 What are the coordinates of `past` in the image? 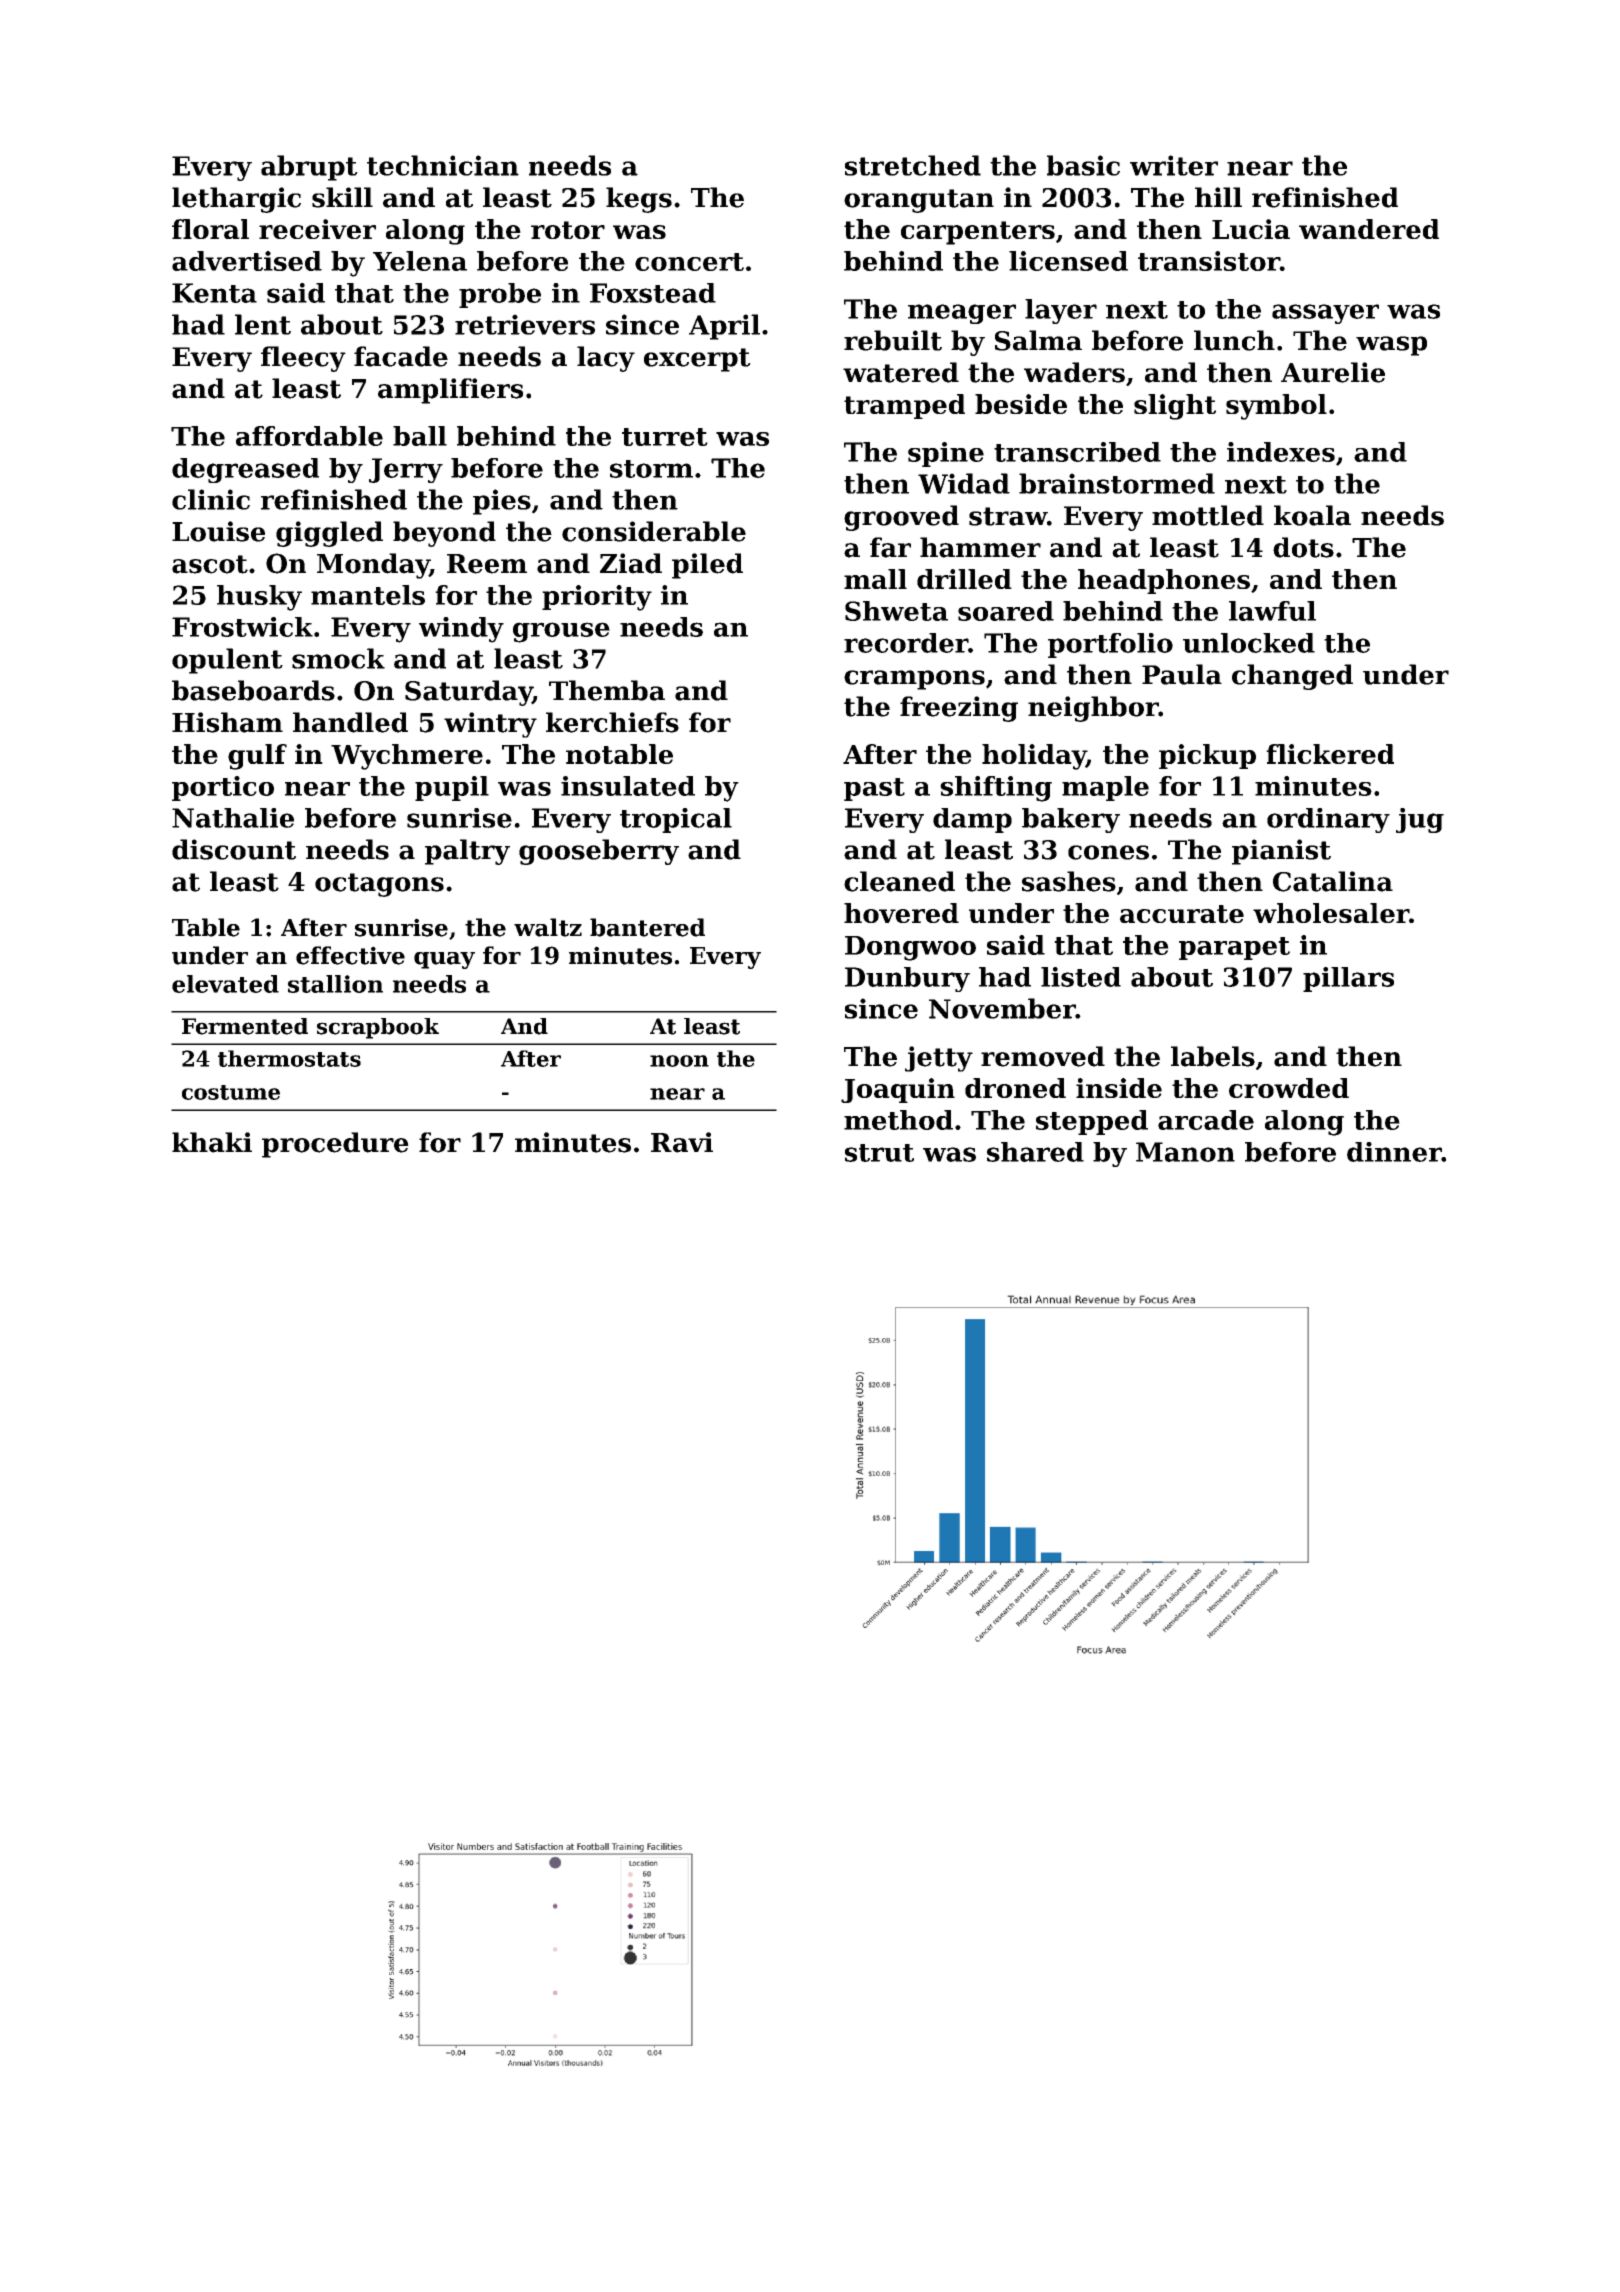 It's located at (874, 789).
